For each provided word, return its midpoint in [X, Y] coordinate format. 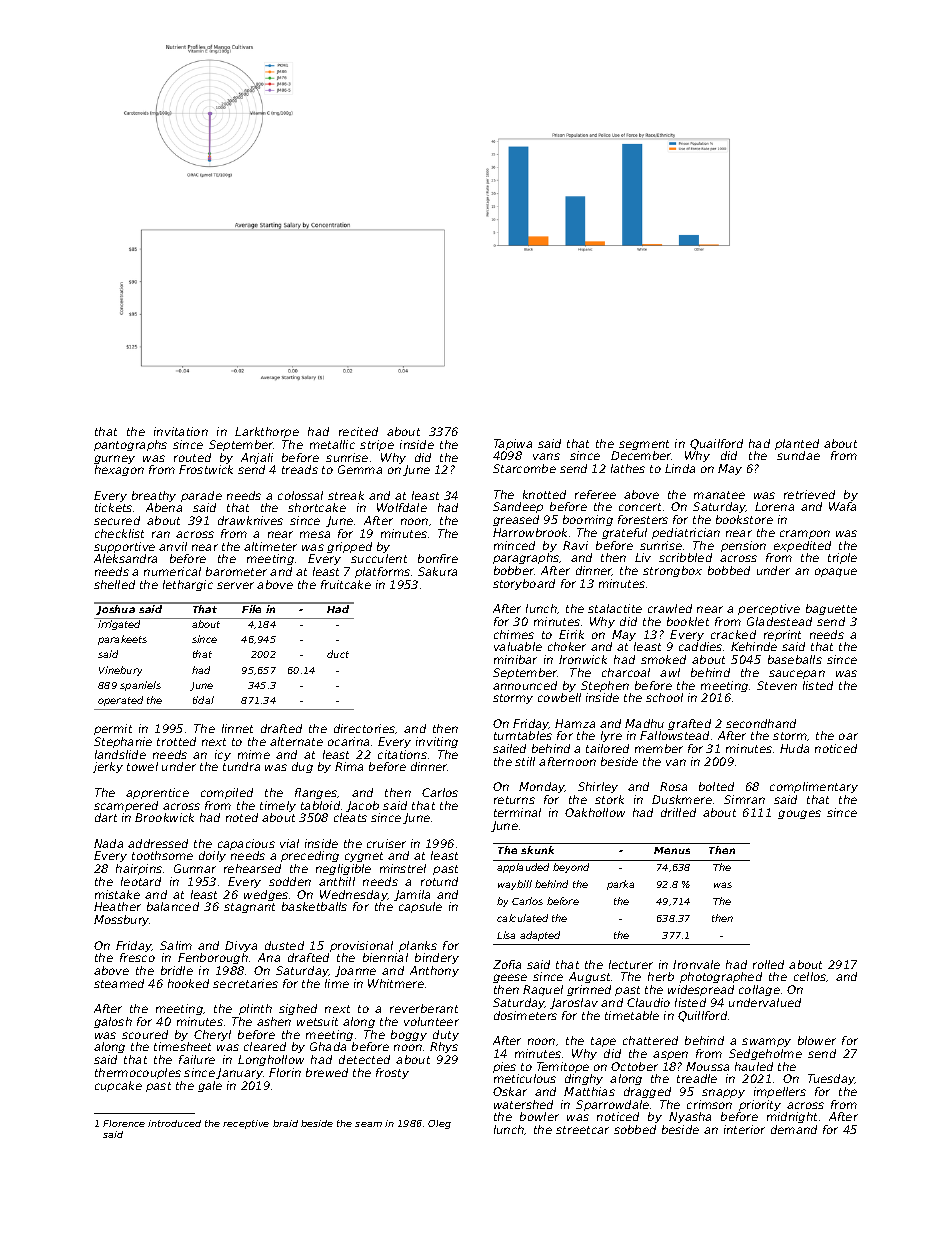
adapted [540, 936]
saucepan [797, 674]
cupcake [118, 1086]
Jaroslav [574, 1003]
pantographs [130, 445]
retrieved [809, 494]
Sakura [437, 571]
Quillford [702, 1016]
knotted [544, 494]
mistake [117, 894]
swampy [766, 1042]
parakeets [122, 640]
